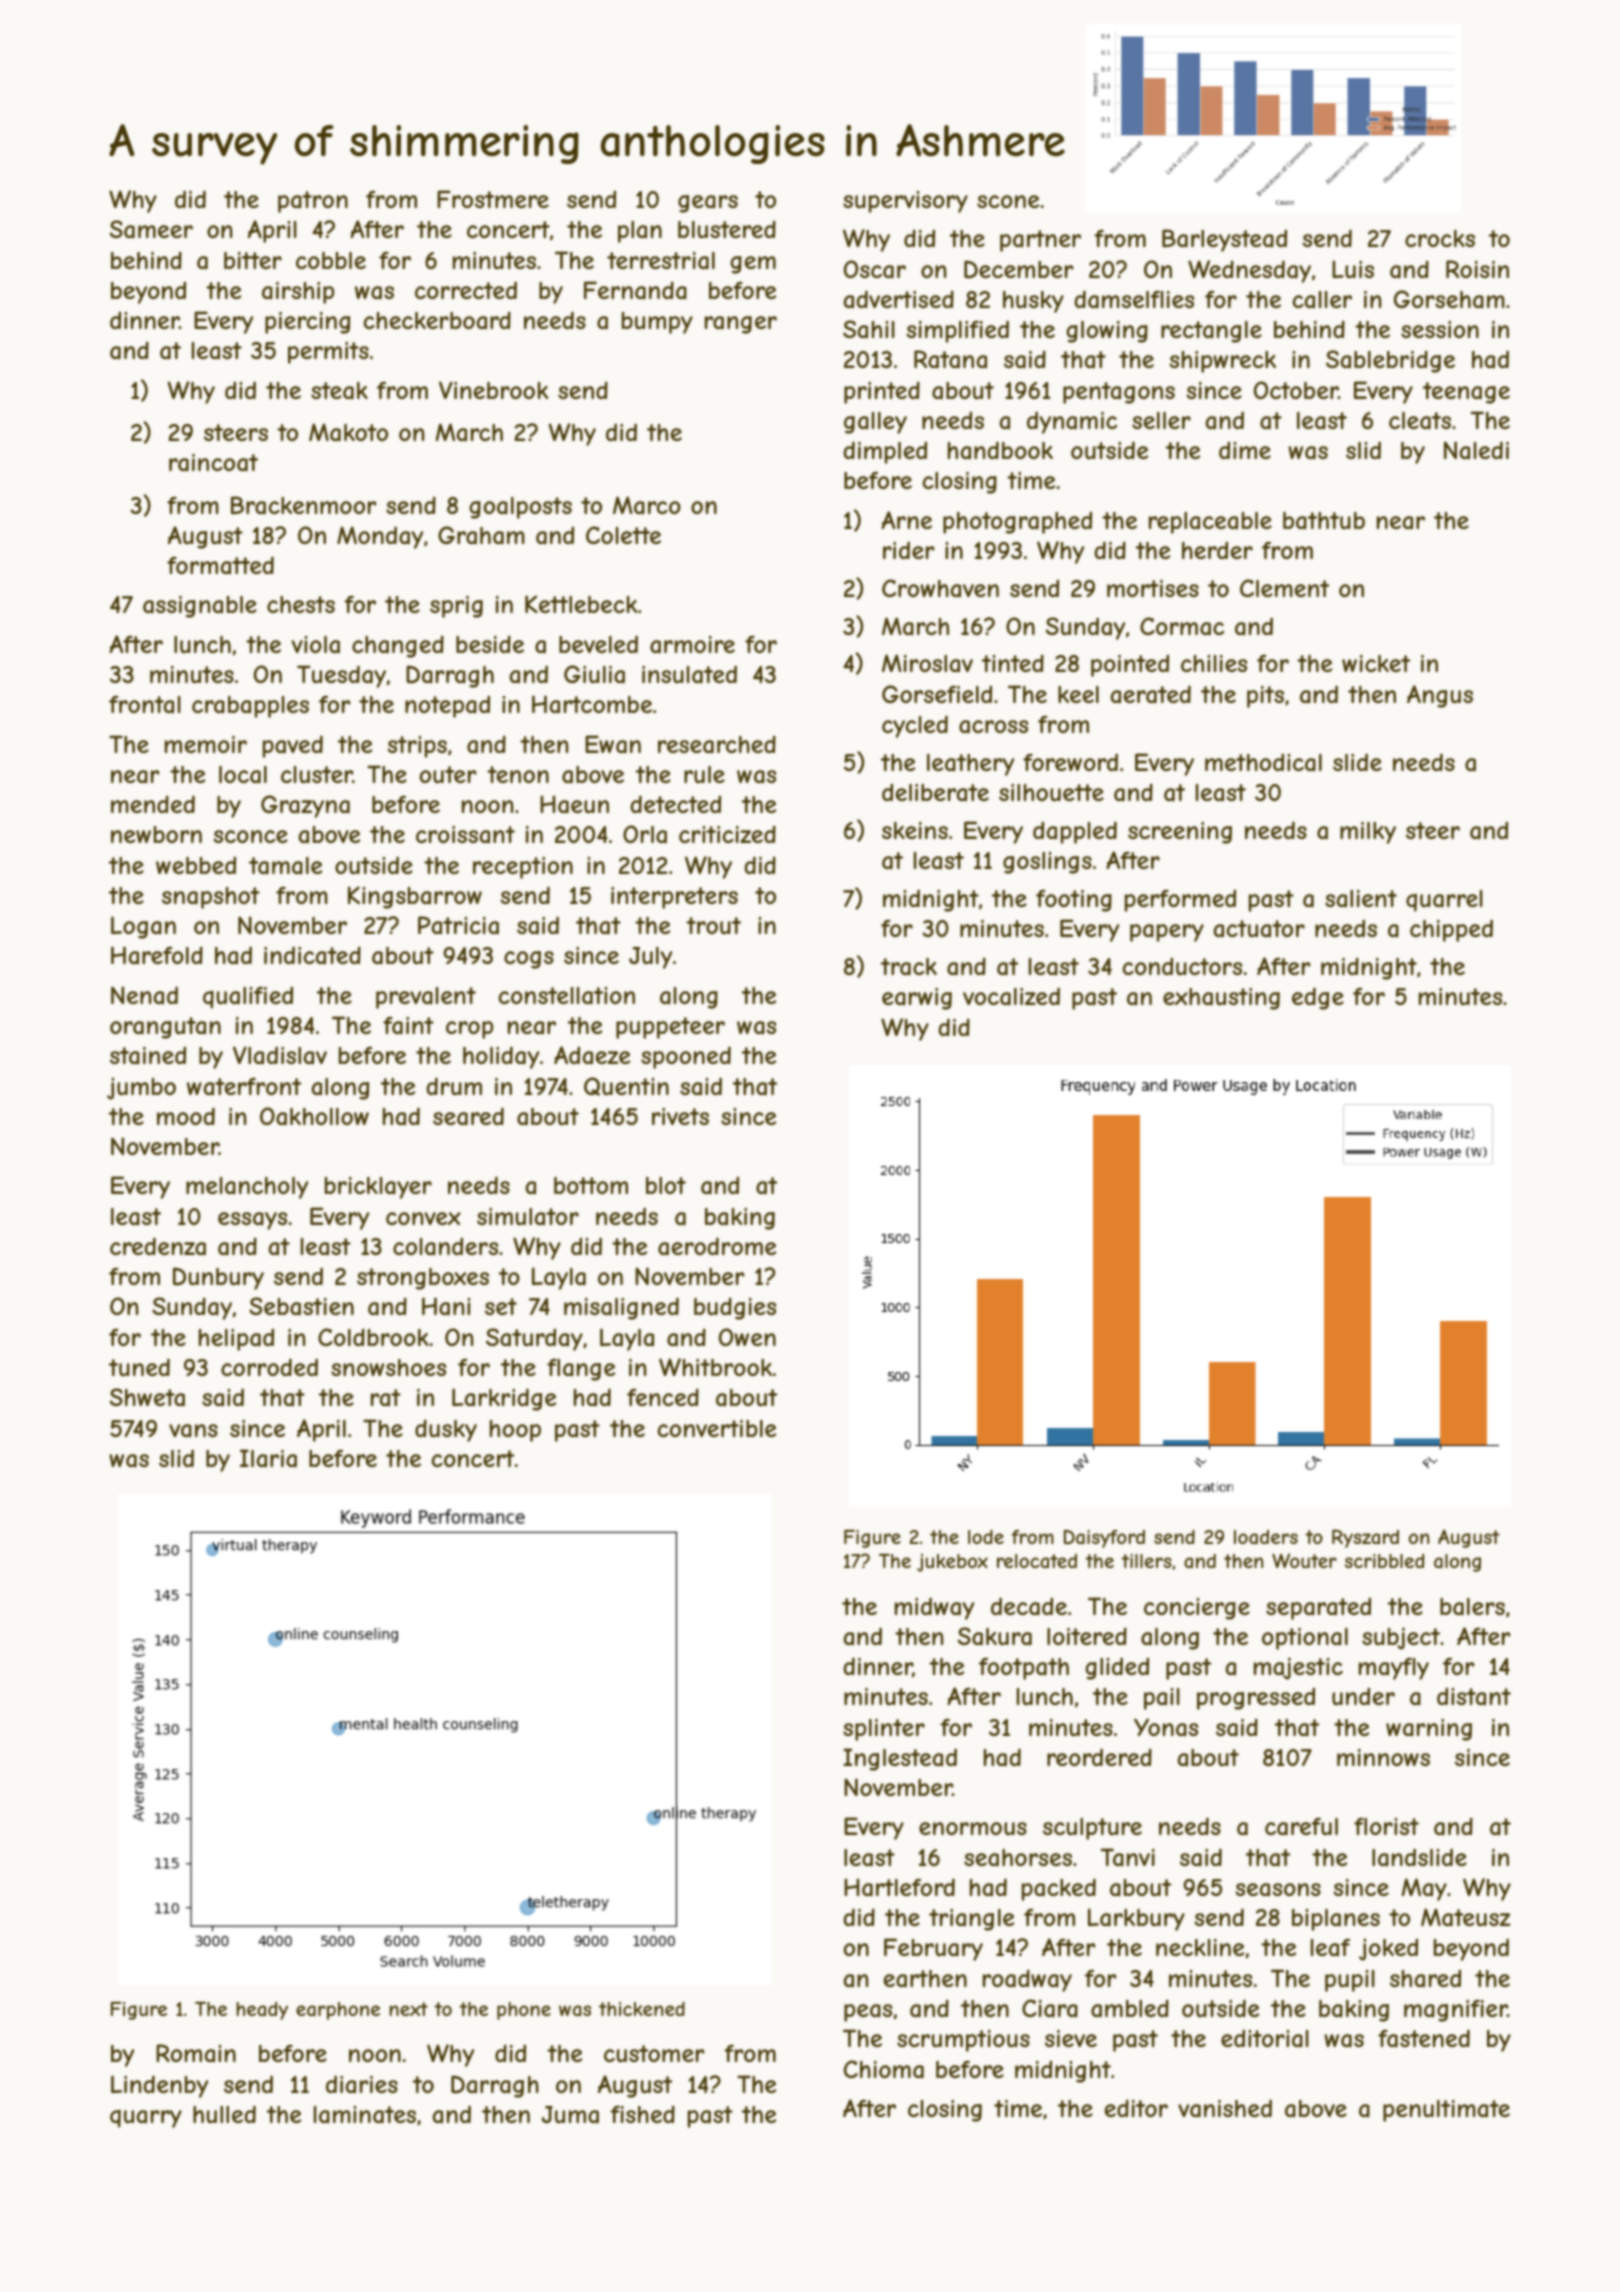 This screenshot has height=2292, width=1620. Describe the element at coordinates (875, 423) in the screenshot. I see `galley` at that location.
